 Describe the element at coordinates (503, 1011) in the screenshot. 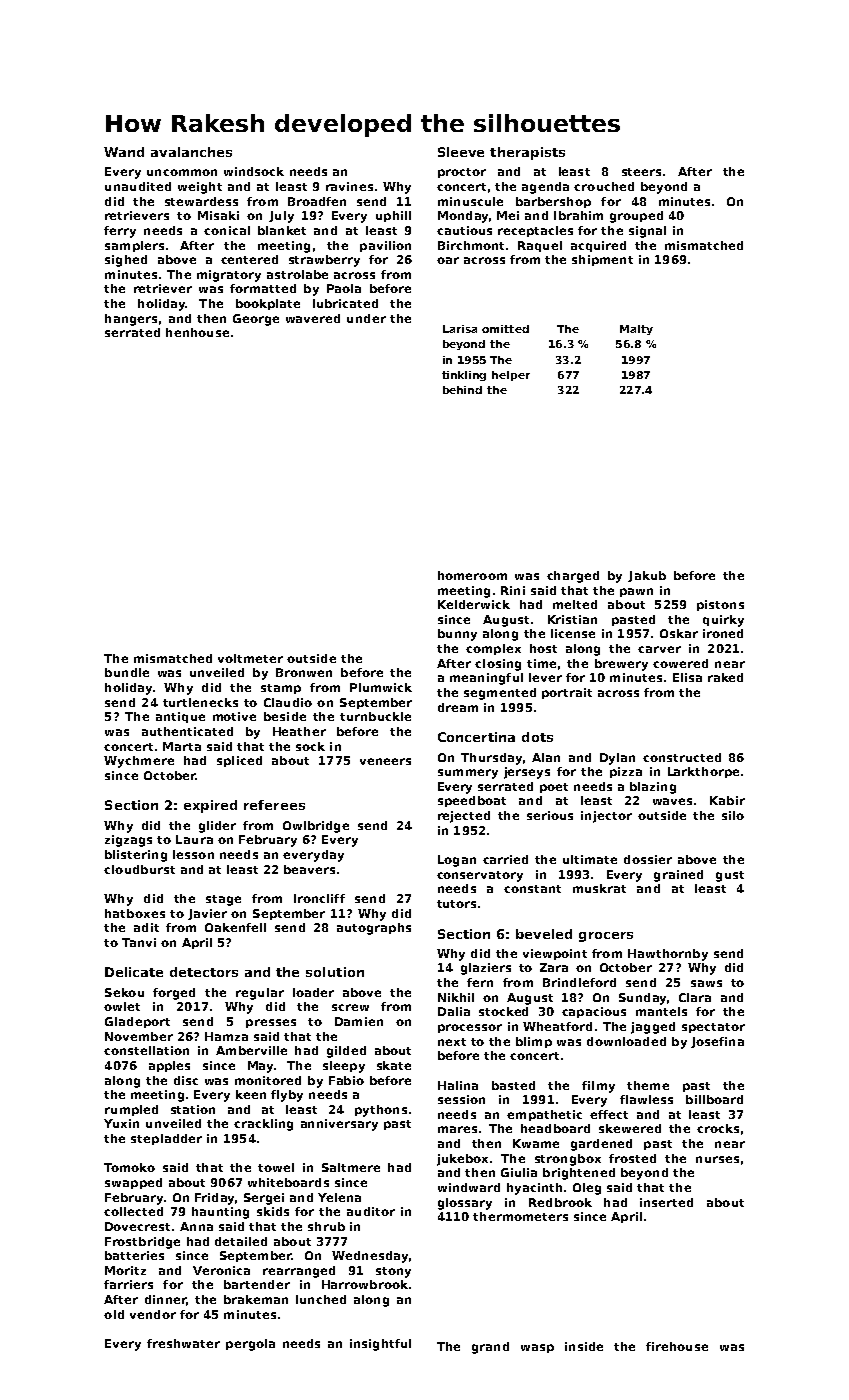

I see `stocked` at that location.
